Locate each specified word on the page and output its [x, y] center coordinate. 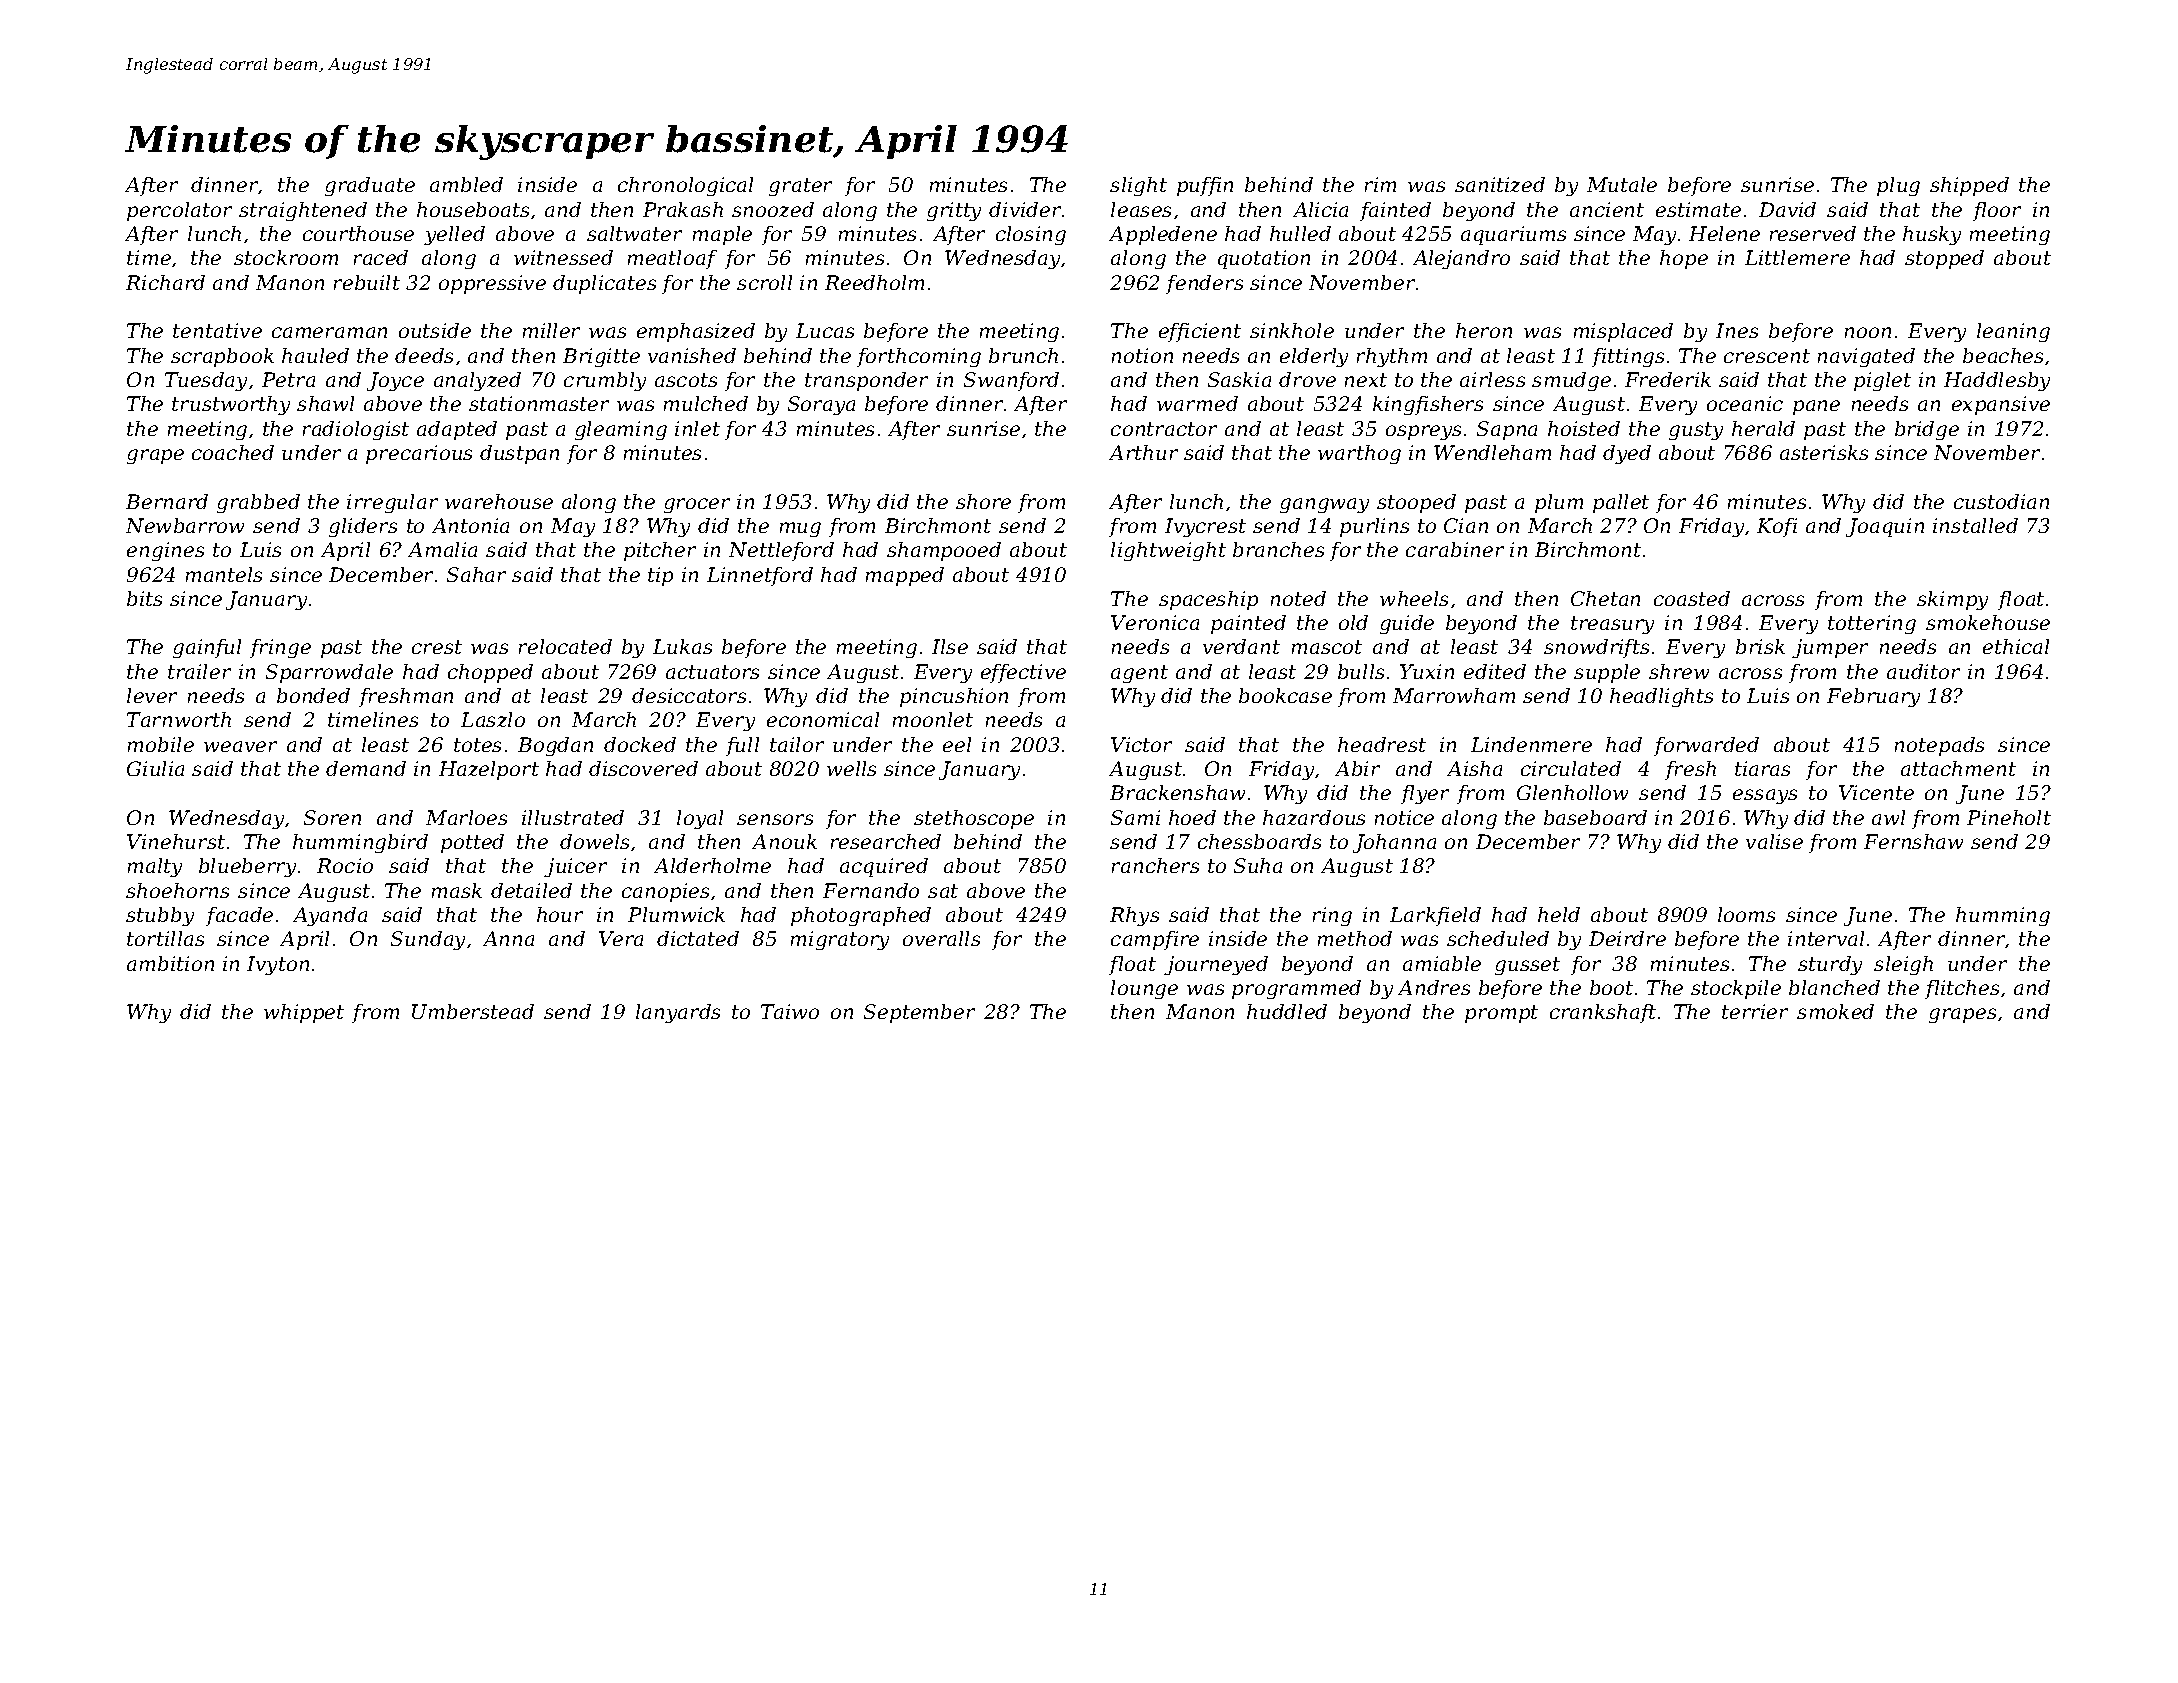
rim [1380, 184]
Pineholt [2009, 817]
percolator [179, 211]
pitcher [660, 551]
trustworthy [231, 405]
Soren [332, 817]
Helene [1724, 233]
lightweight [1168, 551]
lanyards [678, 1013]
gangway [1324, 505]
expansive [2001, 405]
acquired [884, 867]
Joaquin [1885, 527]
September [919, 1013]
